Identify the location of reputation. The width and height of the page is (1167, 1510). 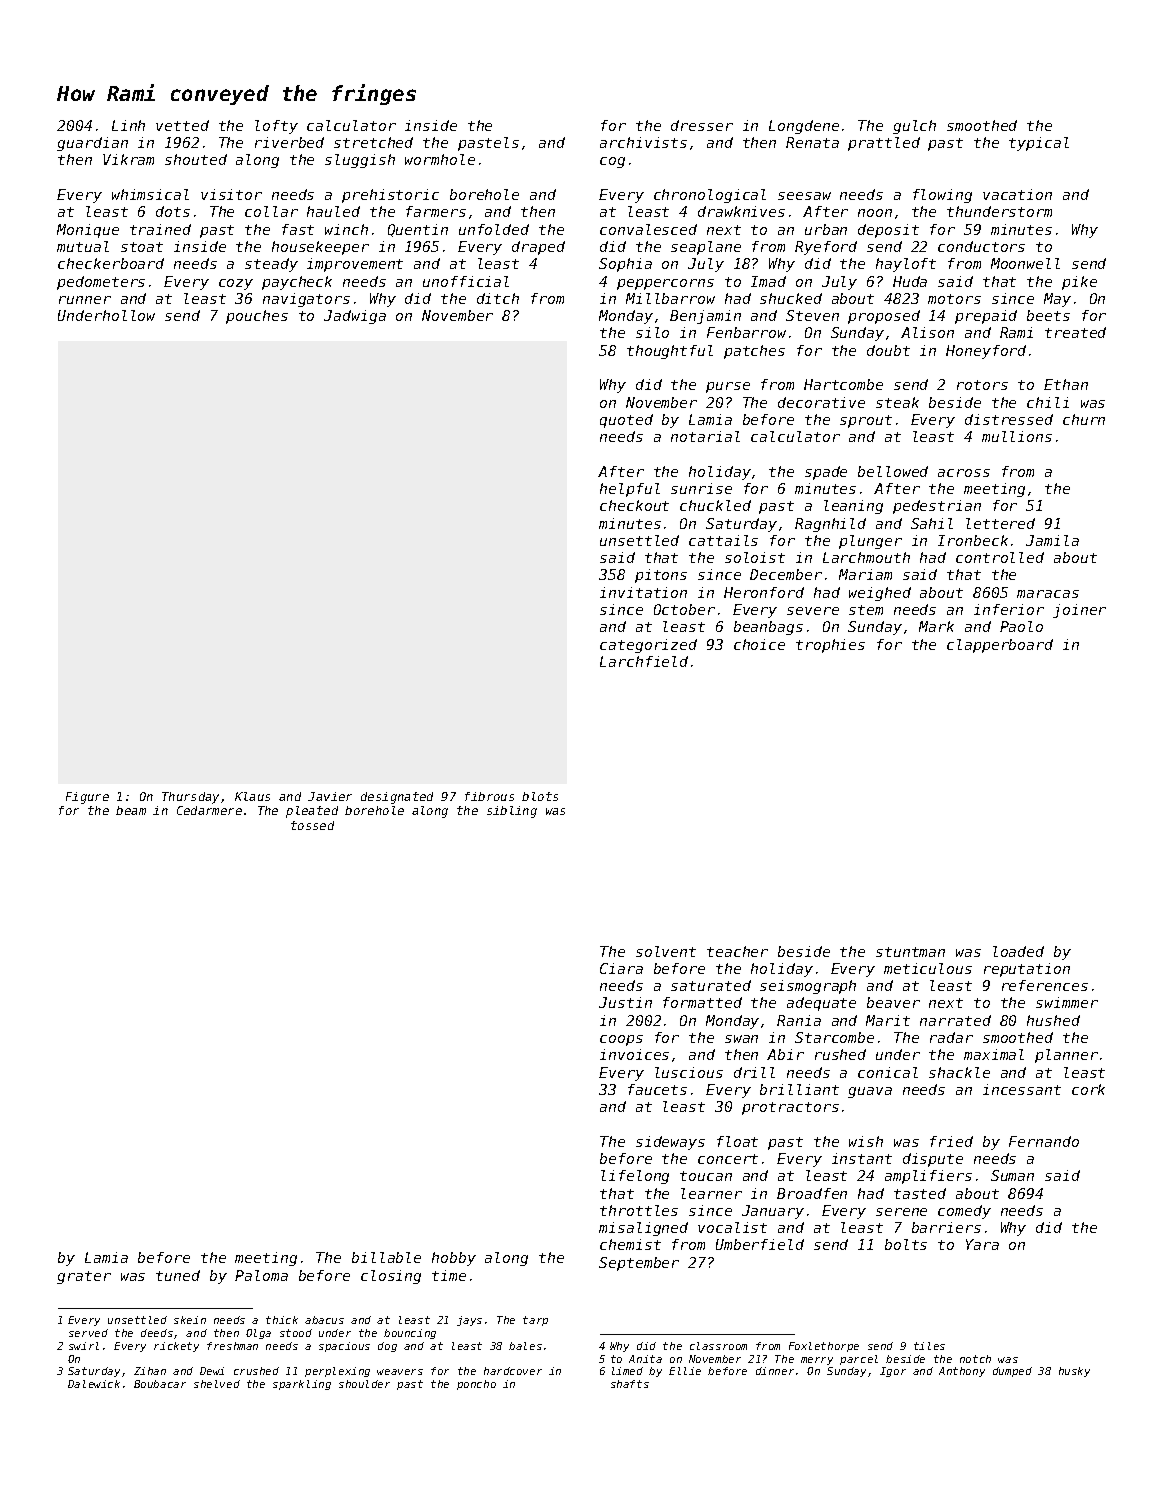
(1027, 970).
